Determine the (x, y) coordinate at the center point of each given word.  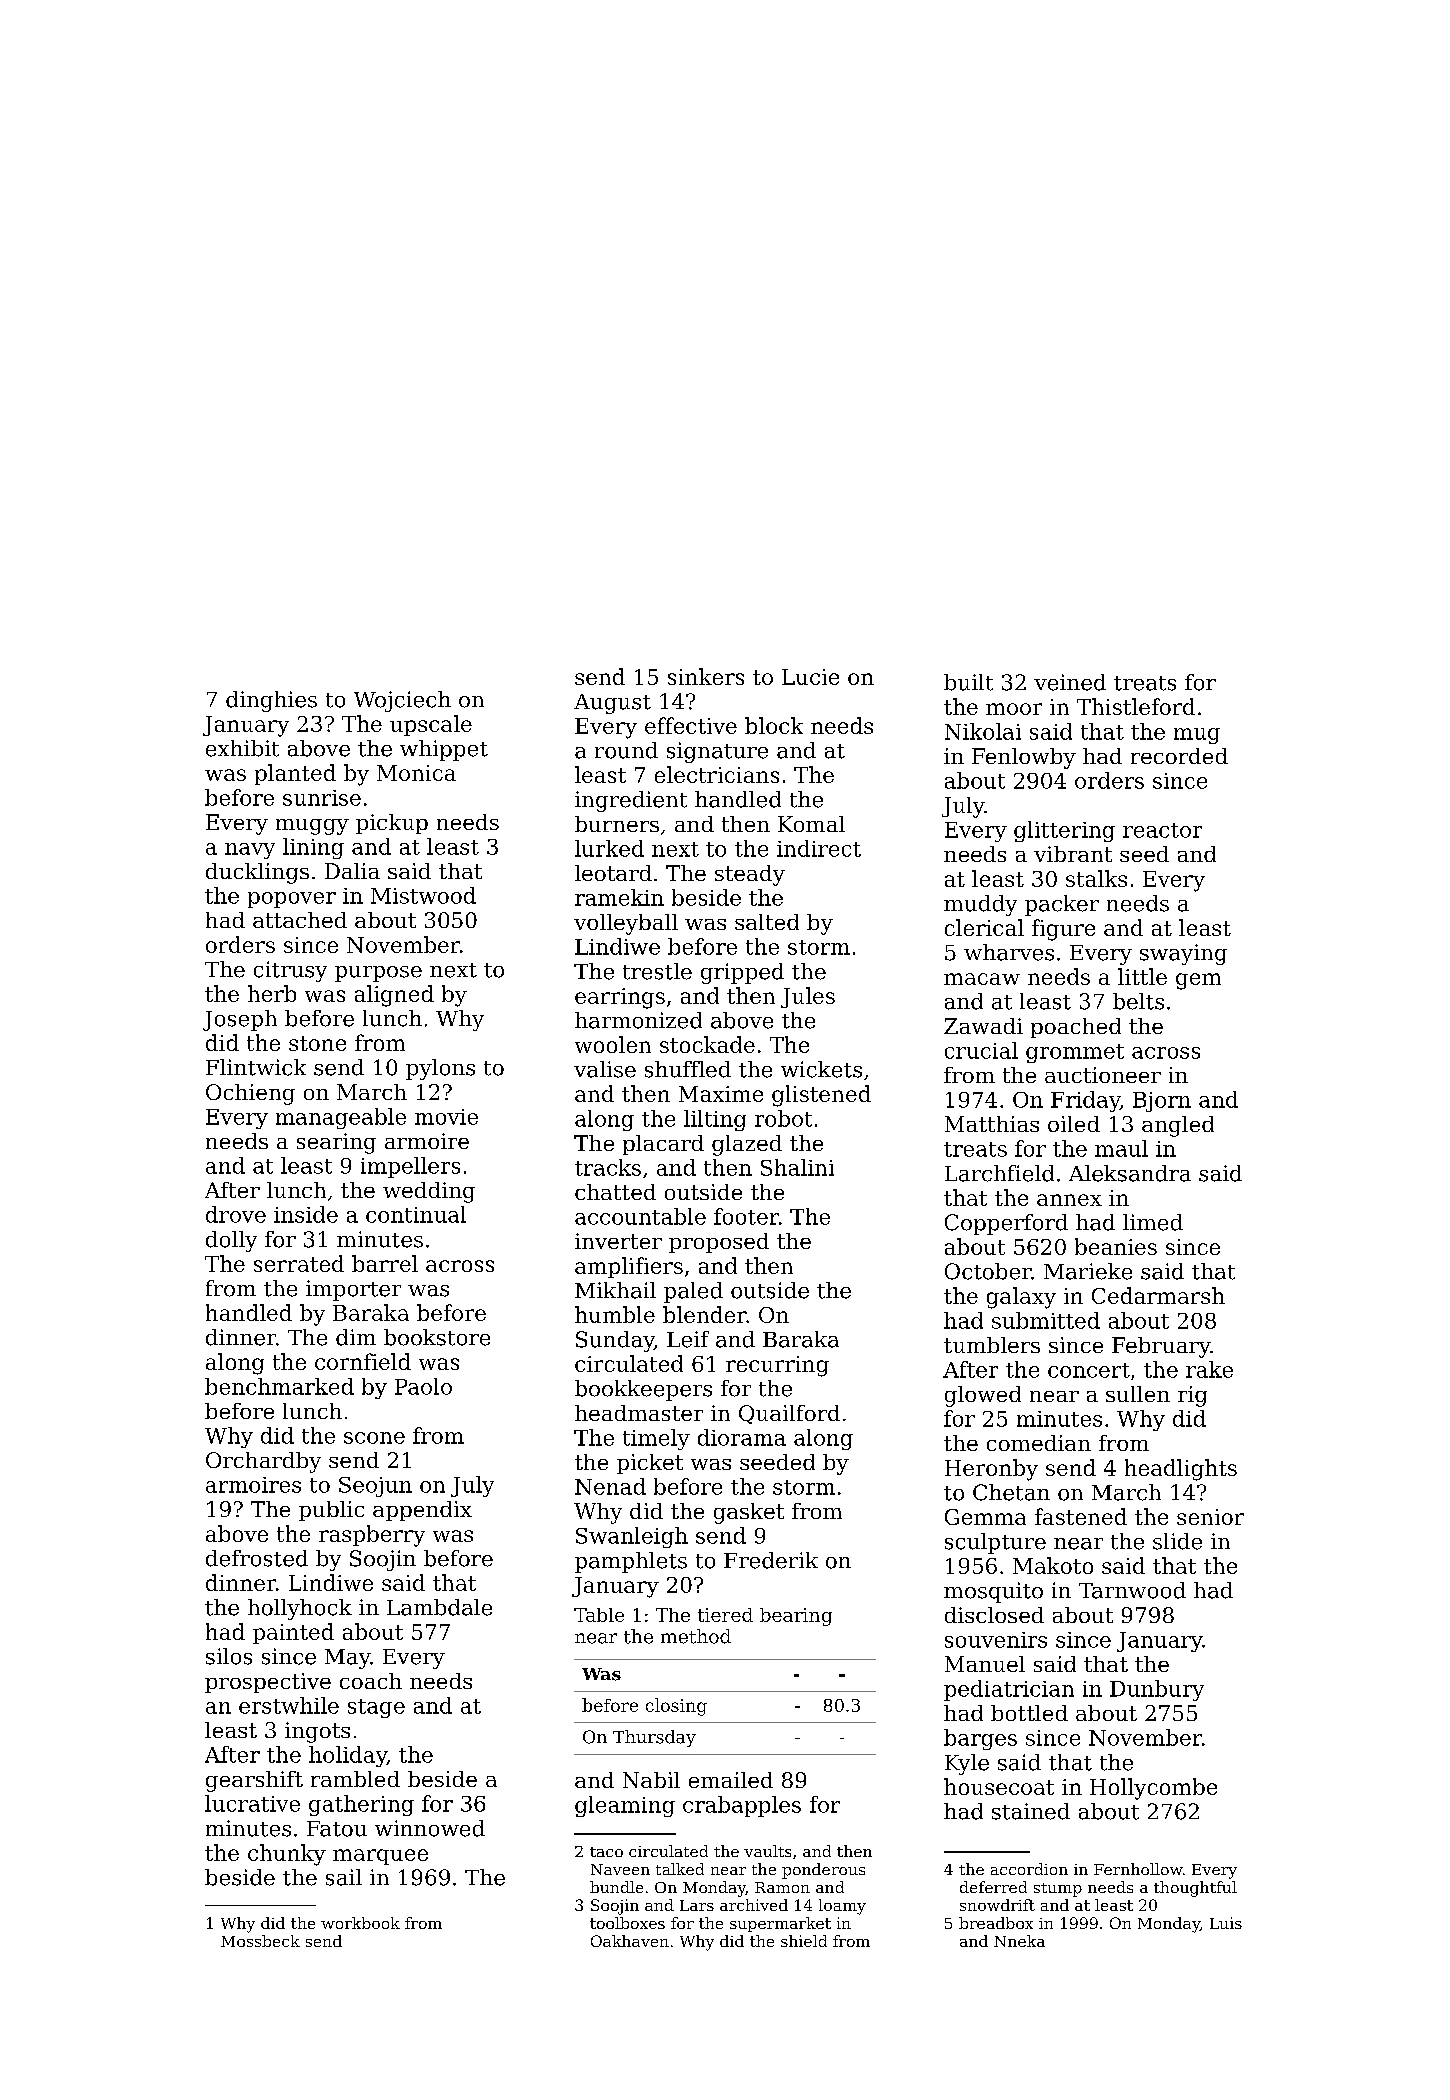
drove (236, 1214)
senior (1210, 1517)
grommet (1075, 1053)
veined (1070, 682)
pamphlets (631, 1562)
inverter (618, 1241)
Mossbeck (260, 1941)
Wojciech (402, 701)
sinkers (706, 676)
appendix (422, 1511)
